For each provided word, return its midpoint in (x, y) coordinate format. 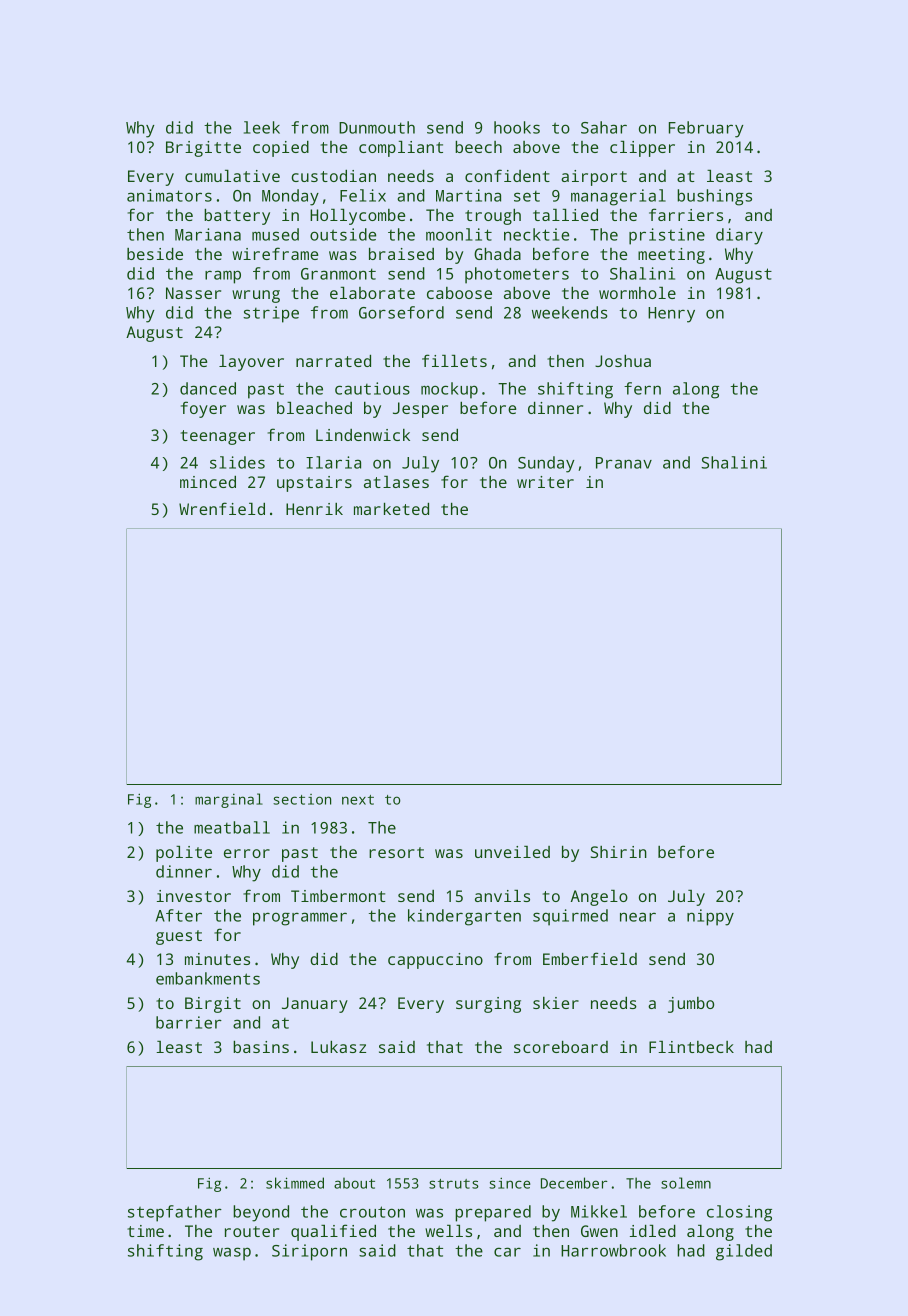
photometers (517, 275)
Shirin (619, 852)
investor (194, 896)
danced (208, 388)
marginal (229, 800)
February (706, 129)
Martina (468, 195)
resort (396, 852)
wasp (232, 1254)
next (358, 800)
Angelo (599, 898)
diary (739, 236)
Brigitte (203, 149)
